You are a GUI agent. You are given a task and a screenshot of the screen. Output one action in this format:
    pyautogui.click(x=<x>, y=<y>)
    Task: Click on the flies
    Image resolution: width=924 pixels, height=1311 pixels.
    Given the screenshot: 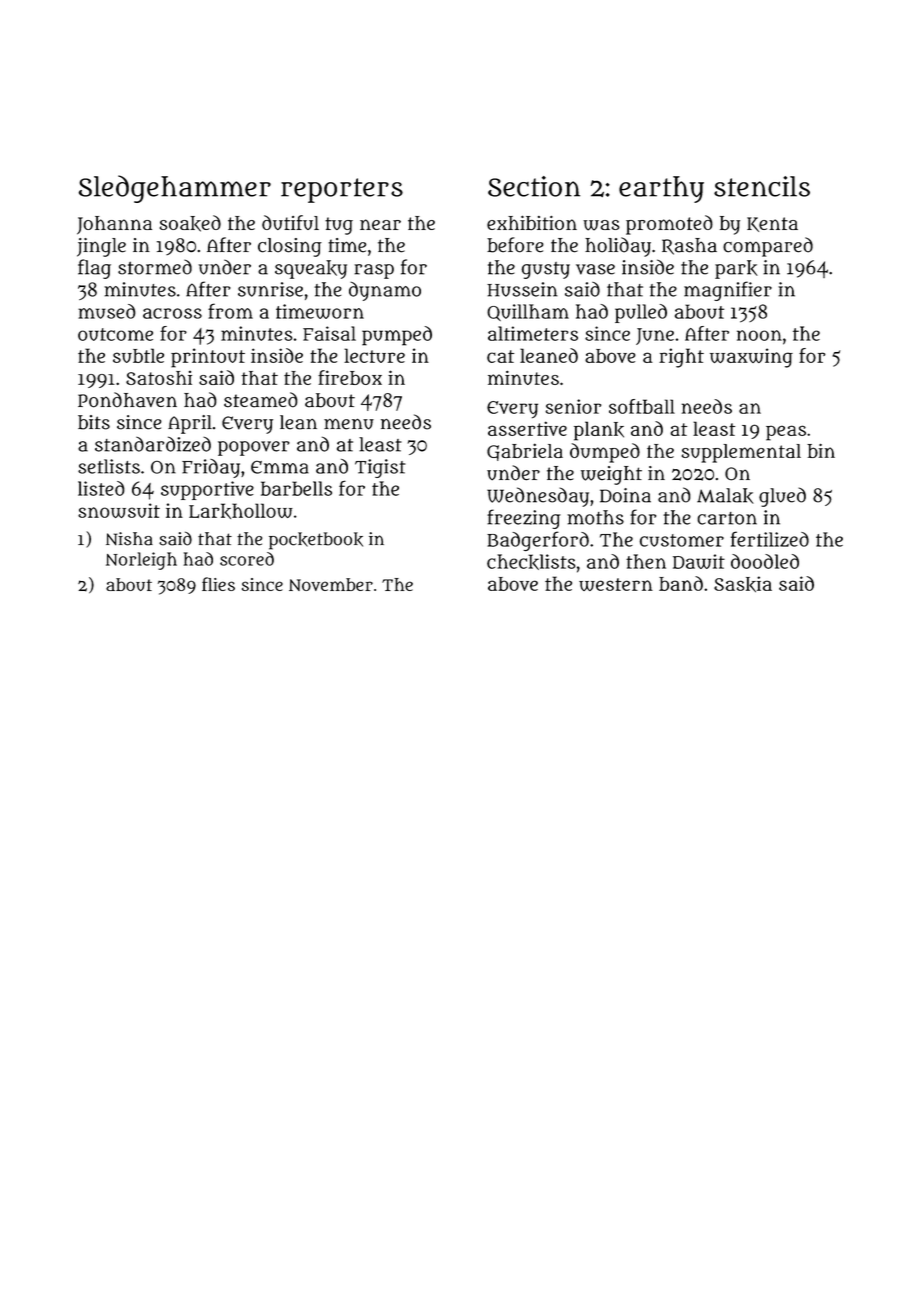 What is the action you would take?
    pyautogui.click(x=218, y=584)
